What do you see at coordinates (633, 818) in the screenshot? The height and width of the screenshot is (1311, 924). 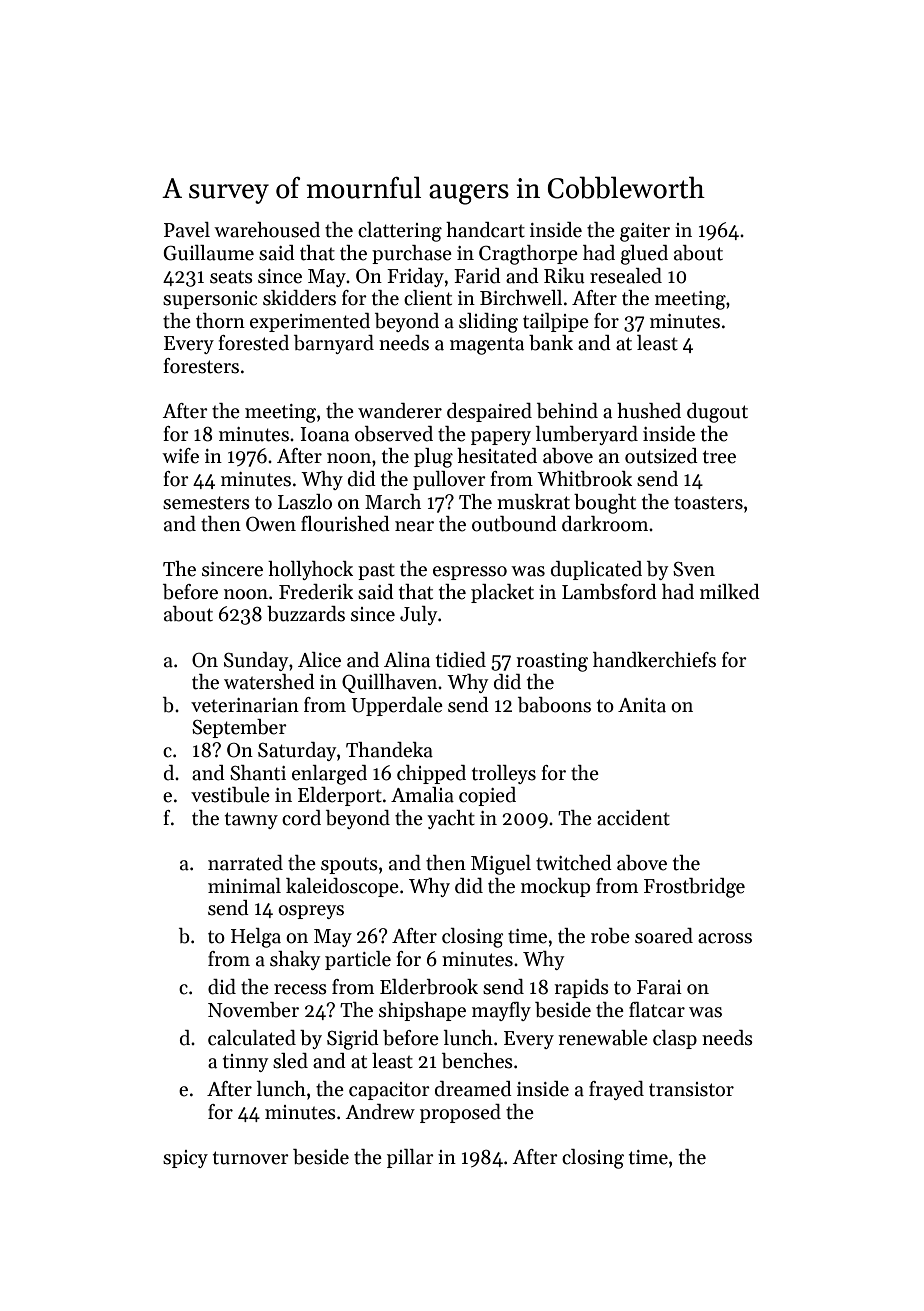 I see `accident` at bounding box center [633, 818].
